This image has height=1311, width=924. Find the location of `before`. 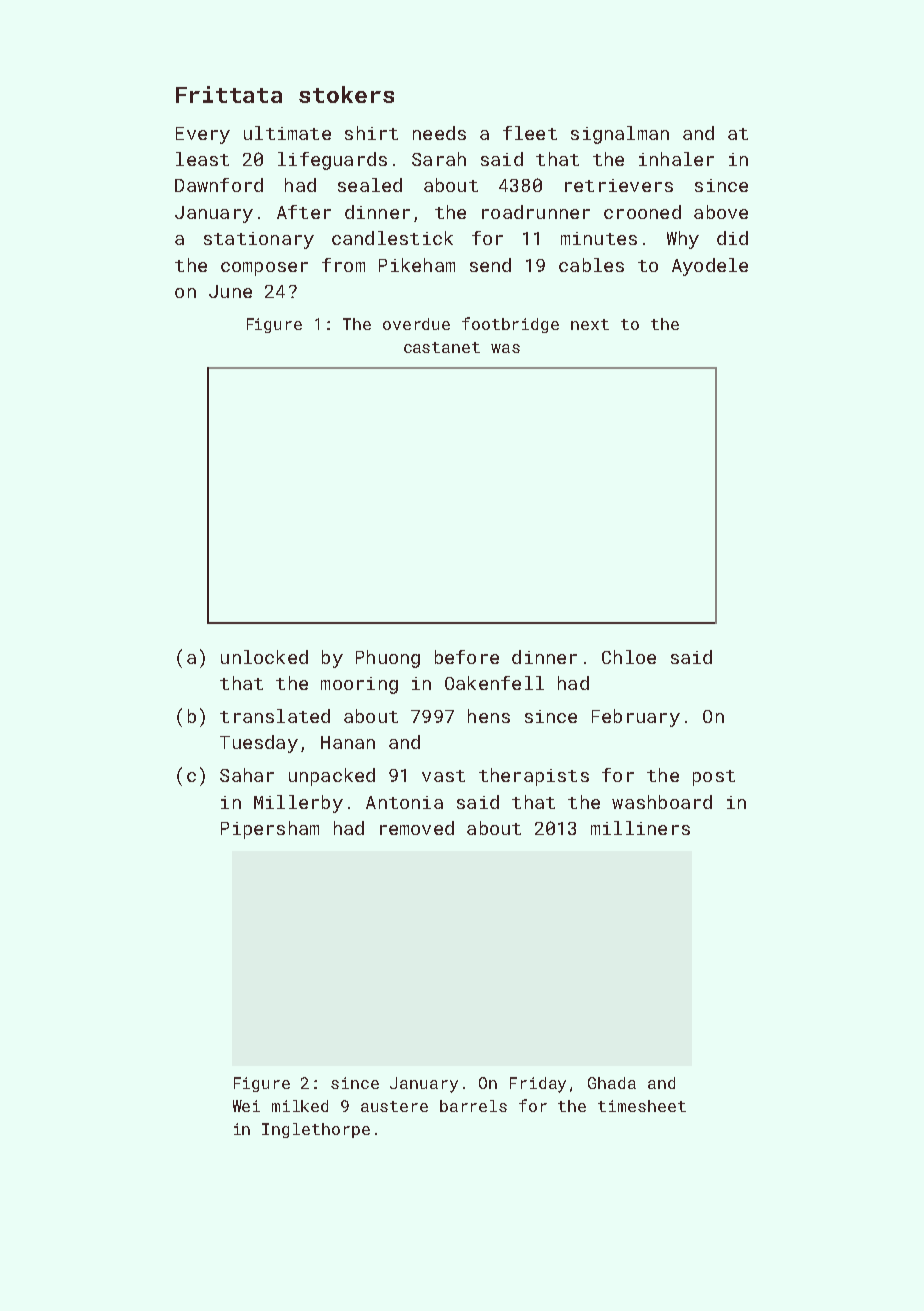

before is located at coordinates (467, 657).
